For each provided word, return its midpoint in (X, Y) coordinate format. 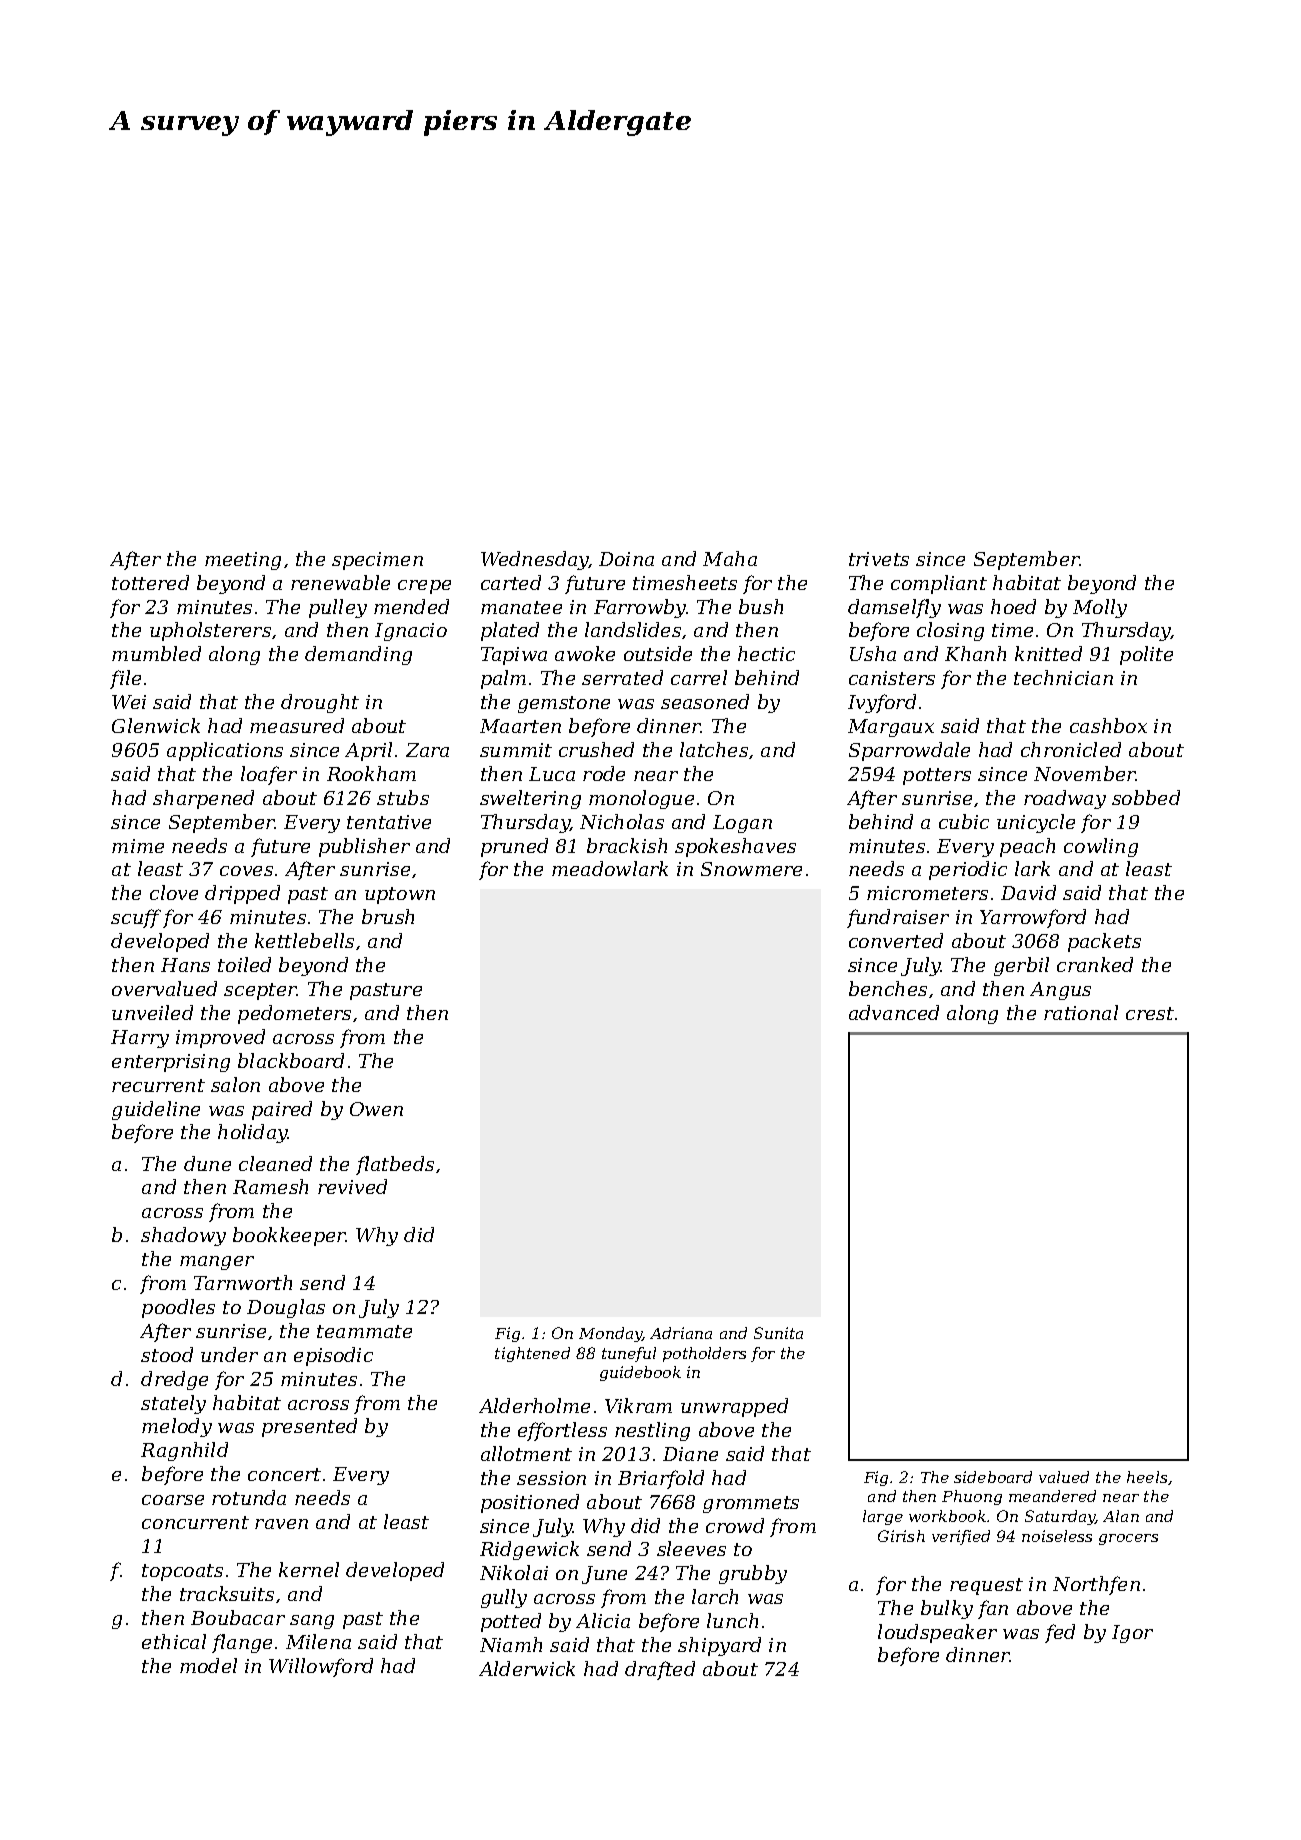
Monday (611, 1334)
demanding (358, 655)
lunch (732, 1620)
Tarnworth (243, 1282)
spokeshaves (735, 847)
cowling (1101, 847)
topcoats (182, 1572)
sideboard (993, 1477)
